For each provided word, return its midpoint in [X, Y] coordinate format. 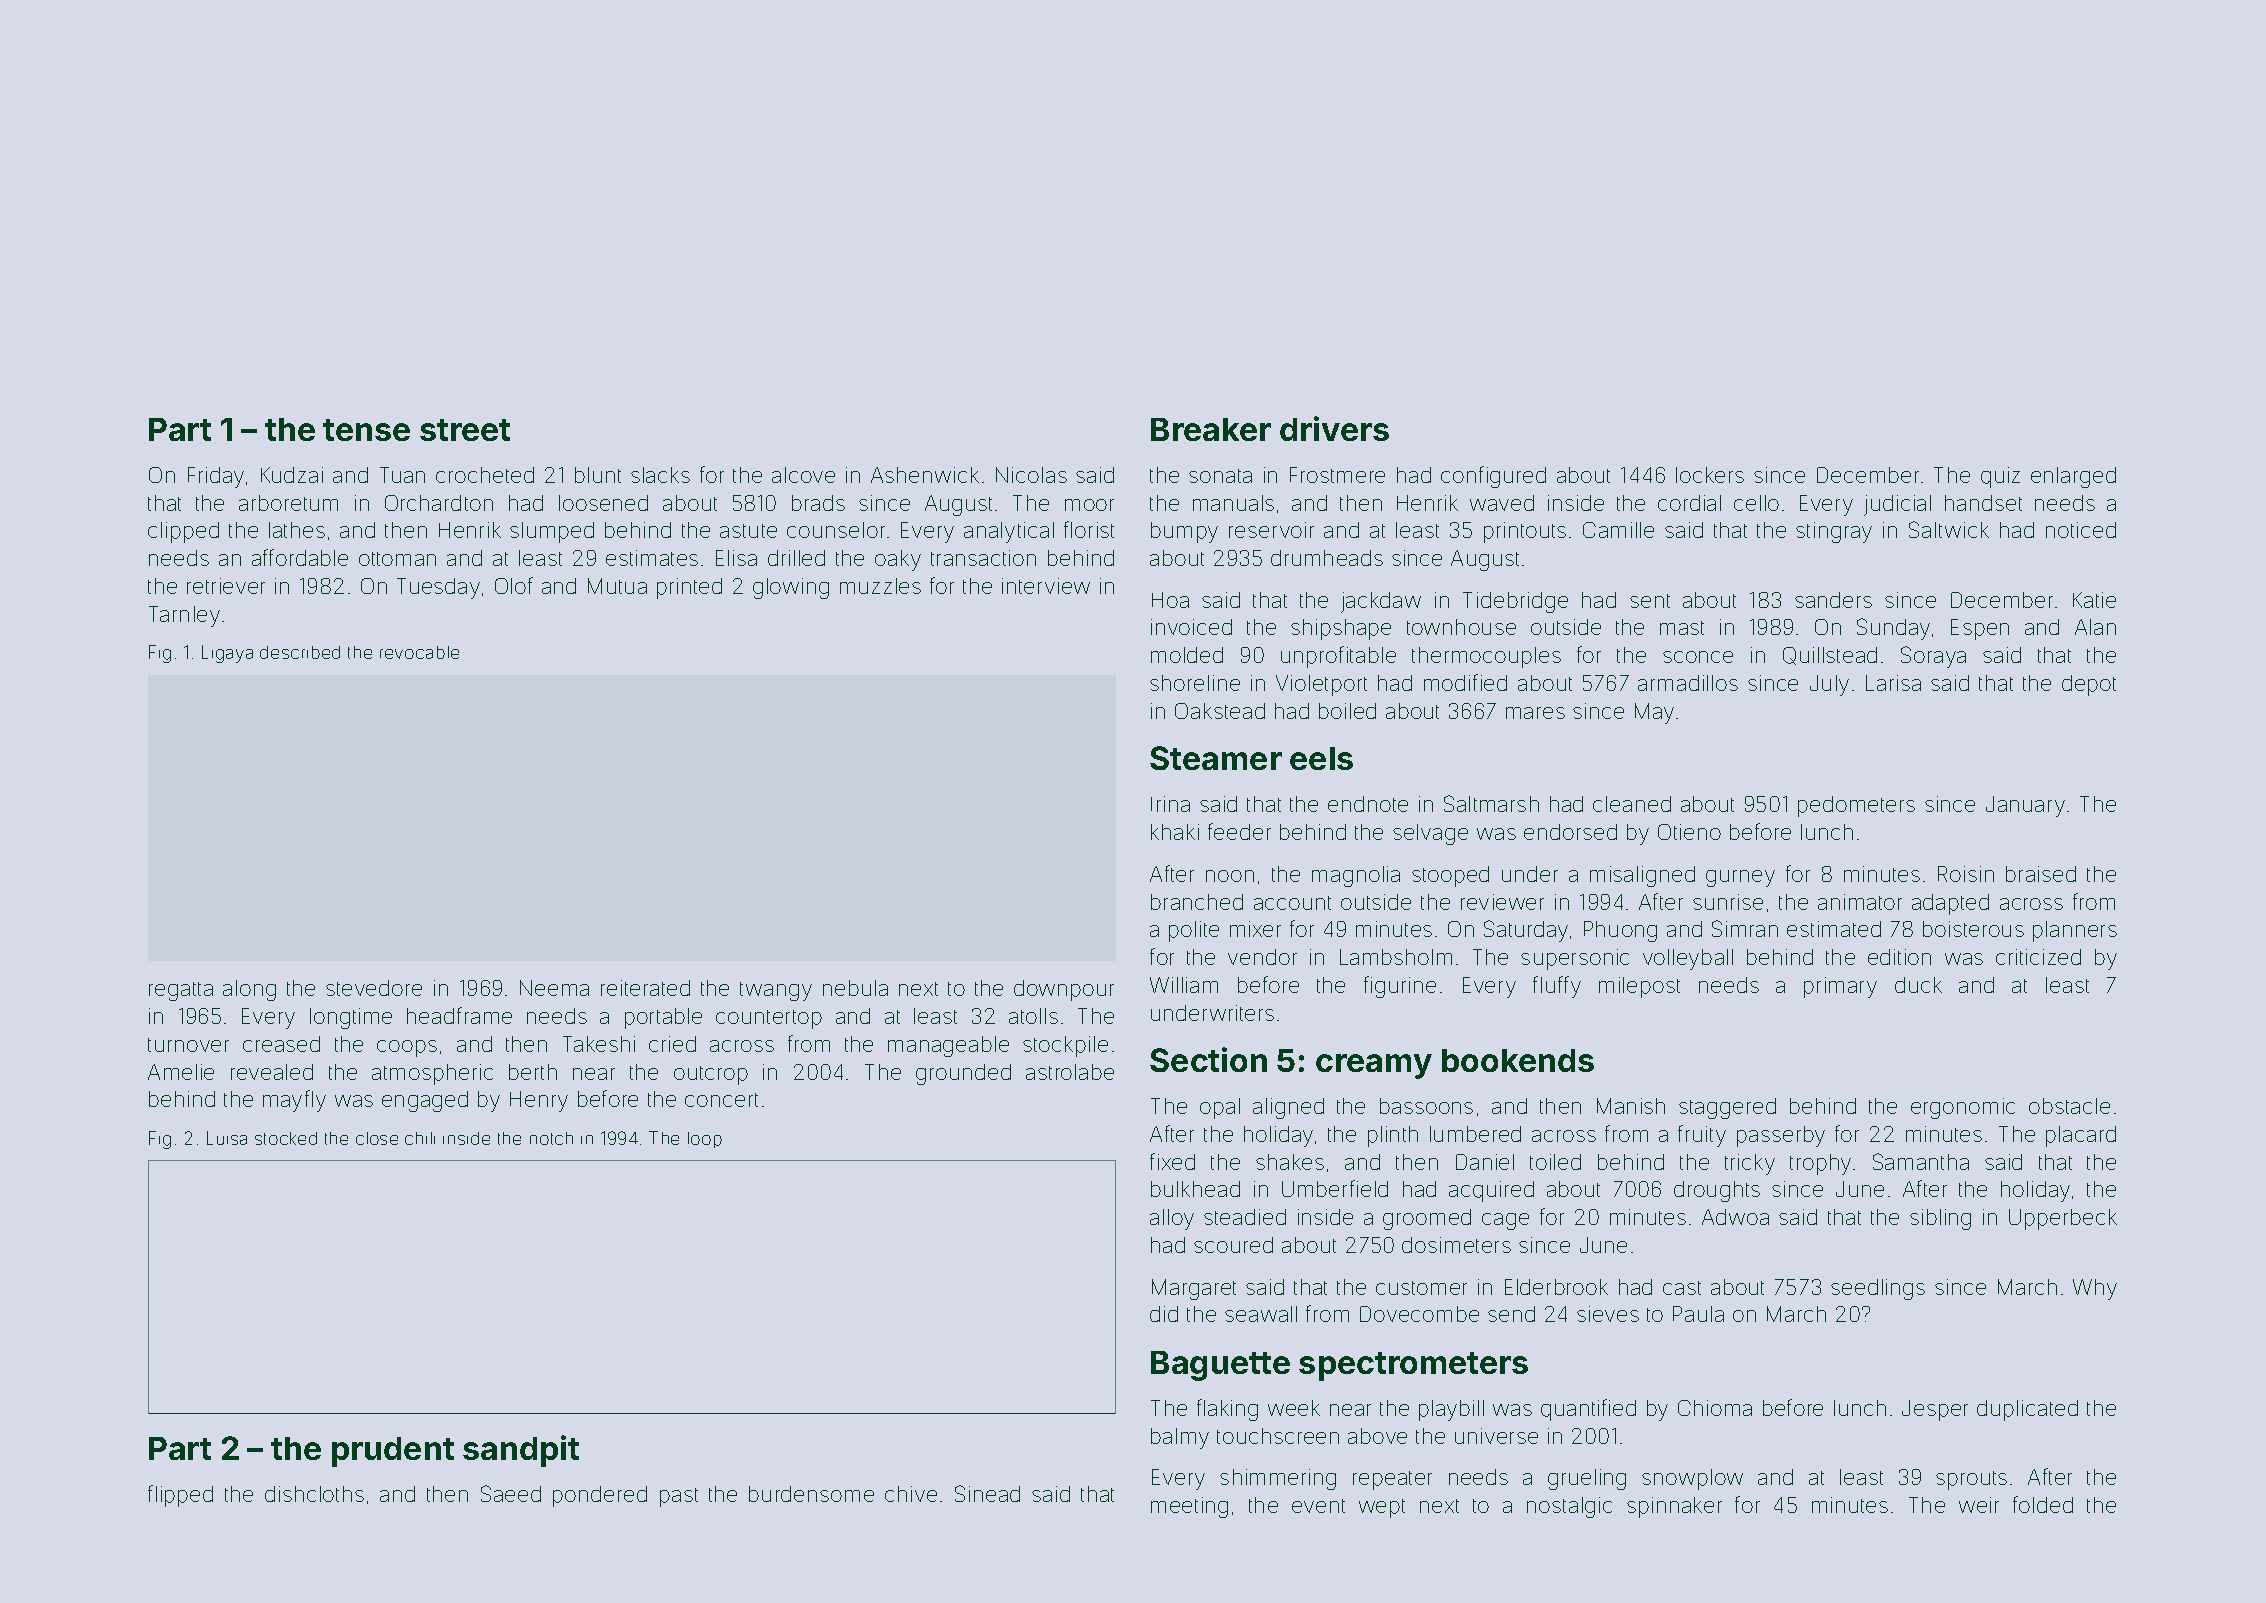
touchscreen [1278, 1436]
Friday [216, 477]
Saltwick [1949, 529]
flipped [180, 1496]
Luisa [227, 1138]
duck [1918, 985]
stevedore [374, 988]
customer [1421, 1288]
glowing [791, 588]
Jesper [1935, 1410]
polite [1194, 931]
